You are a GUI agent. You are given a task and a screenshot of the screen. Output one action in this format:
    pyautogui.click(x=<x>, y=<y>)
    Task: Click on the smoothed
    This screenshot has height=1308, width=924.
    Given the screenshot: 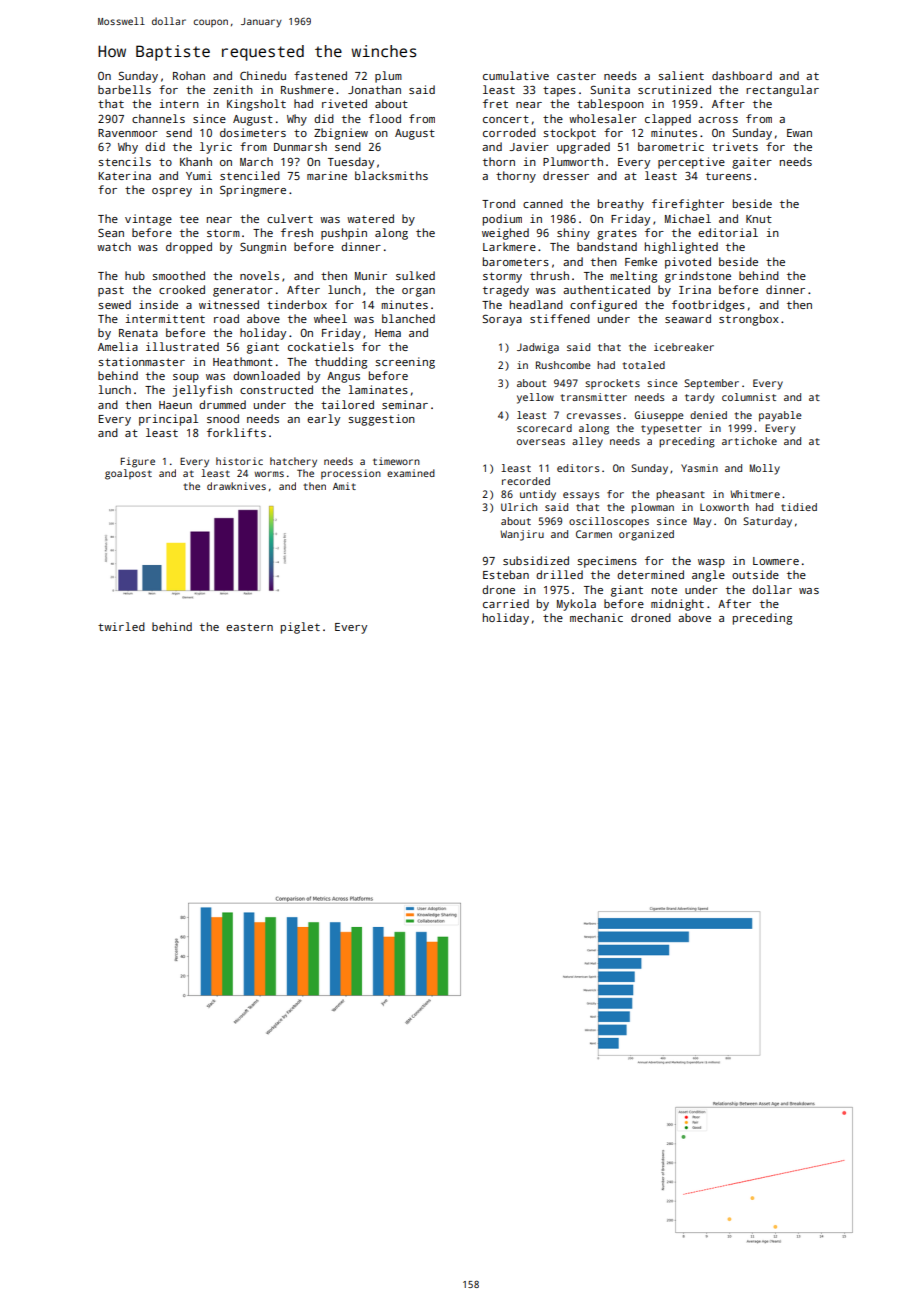 What is the action you would take?
    pyautogui.click(x=178, y=275)
